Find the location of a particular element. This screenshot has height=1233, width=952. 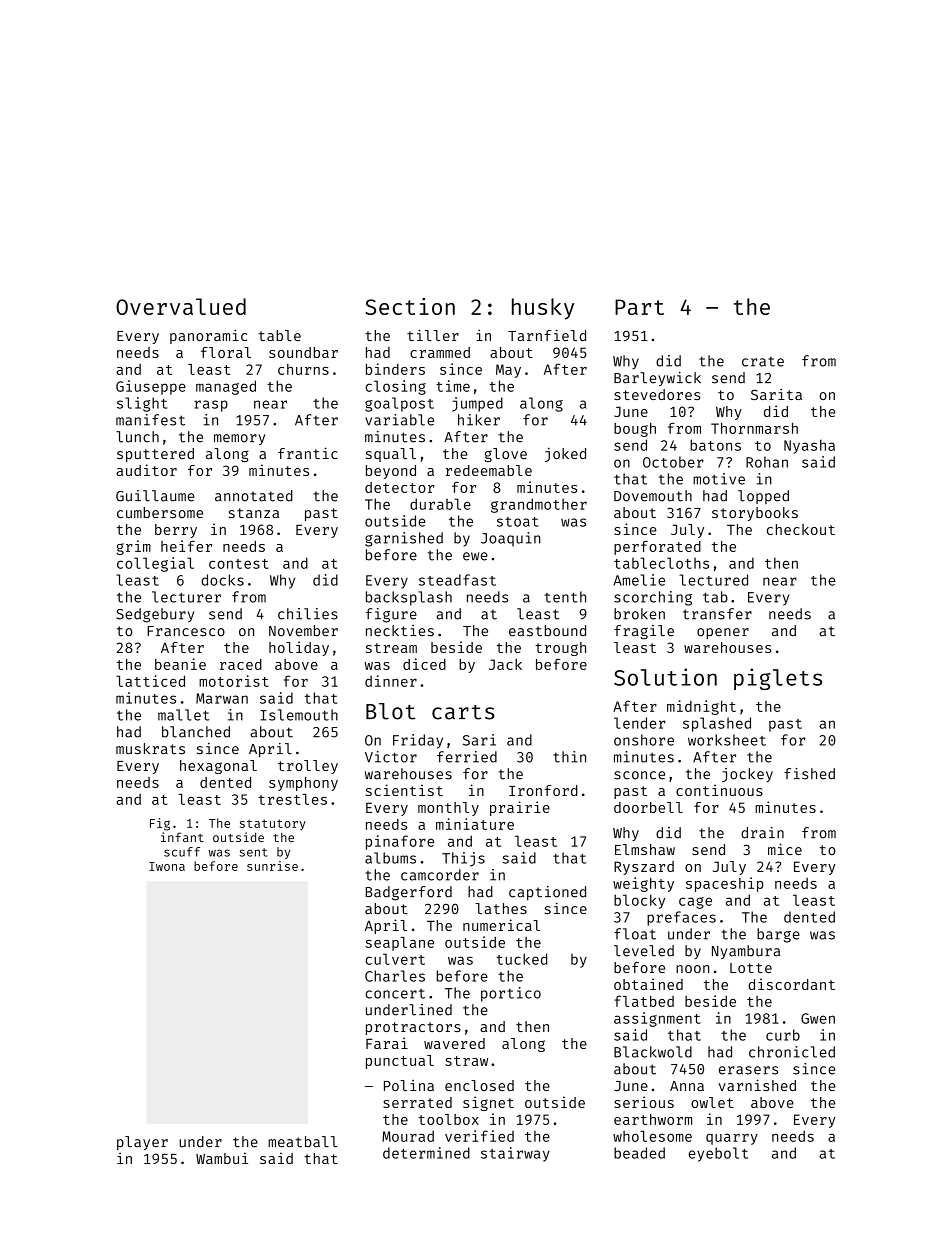

scientist is located at coordinates (404, 790).
